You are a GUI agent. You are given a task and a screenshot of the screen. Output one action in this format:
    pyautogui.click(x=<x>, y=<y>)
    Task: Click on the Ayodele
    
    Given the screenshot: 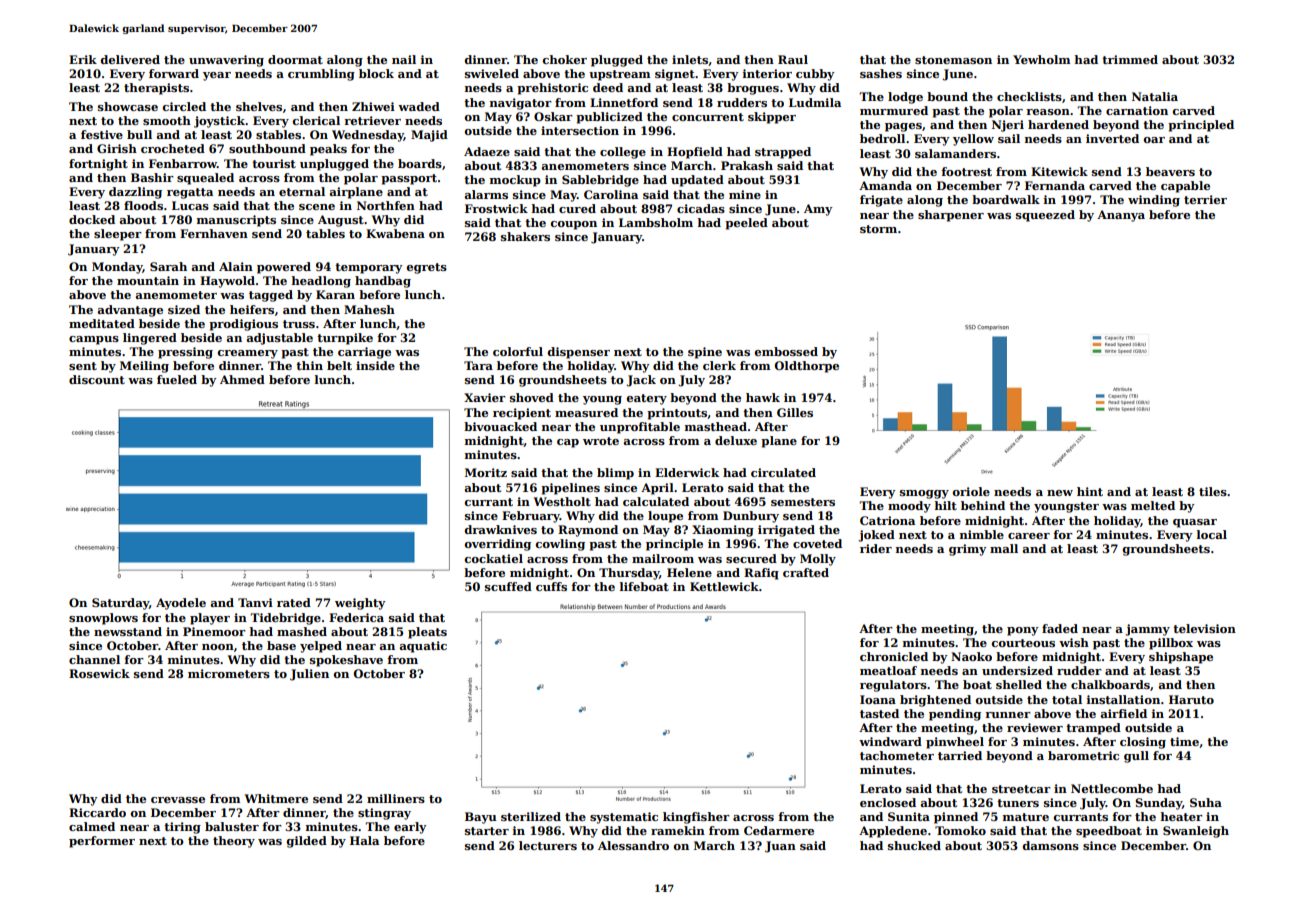 What is the action you would take?
    pyautogui.click(x=181, y=604)
